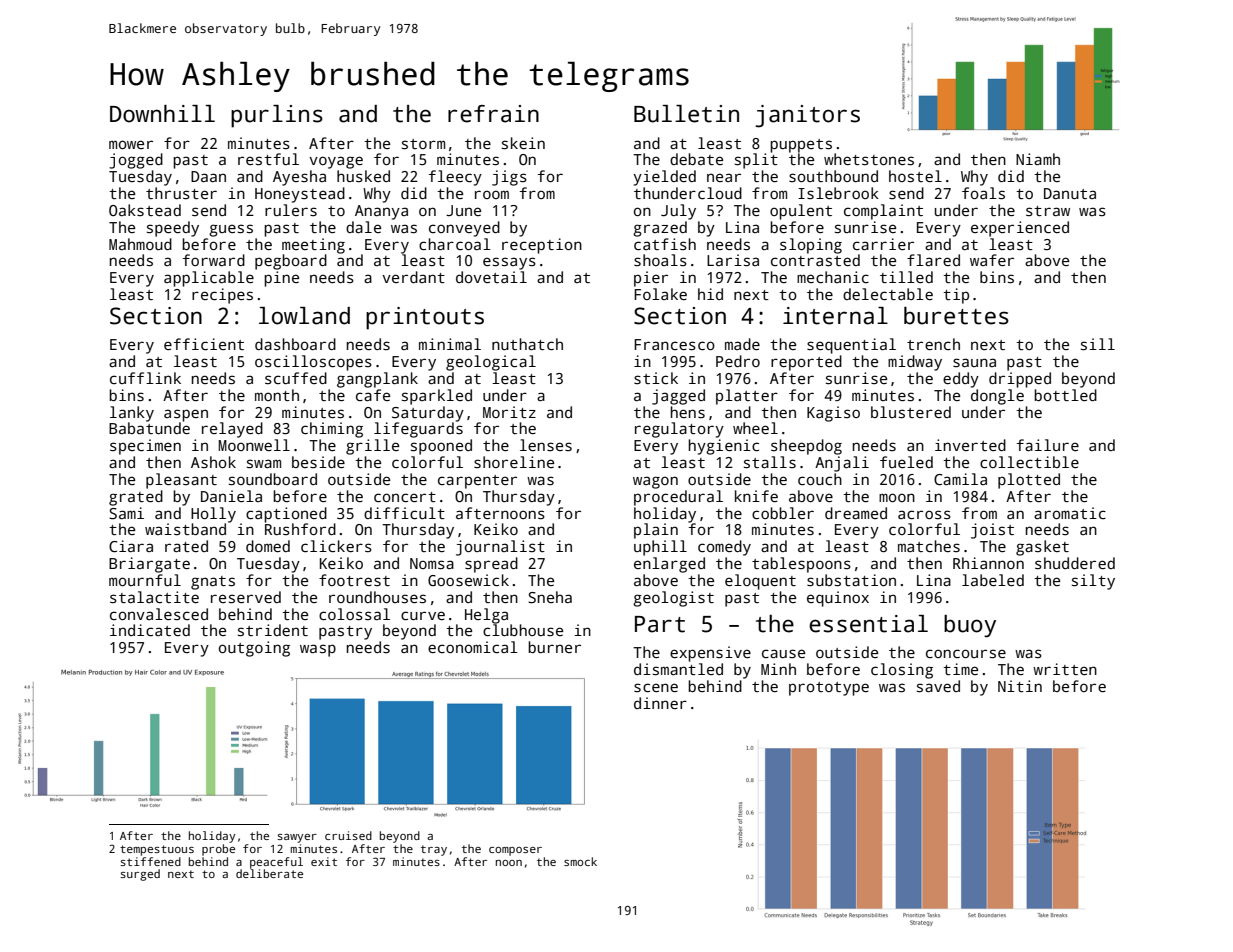 The width and height of the page is (1233, 952). I want to click on across, so click(924, 514).
